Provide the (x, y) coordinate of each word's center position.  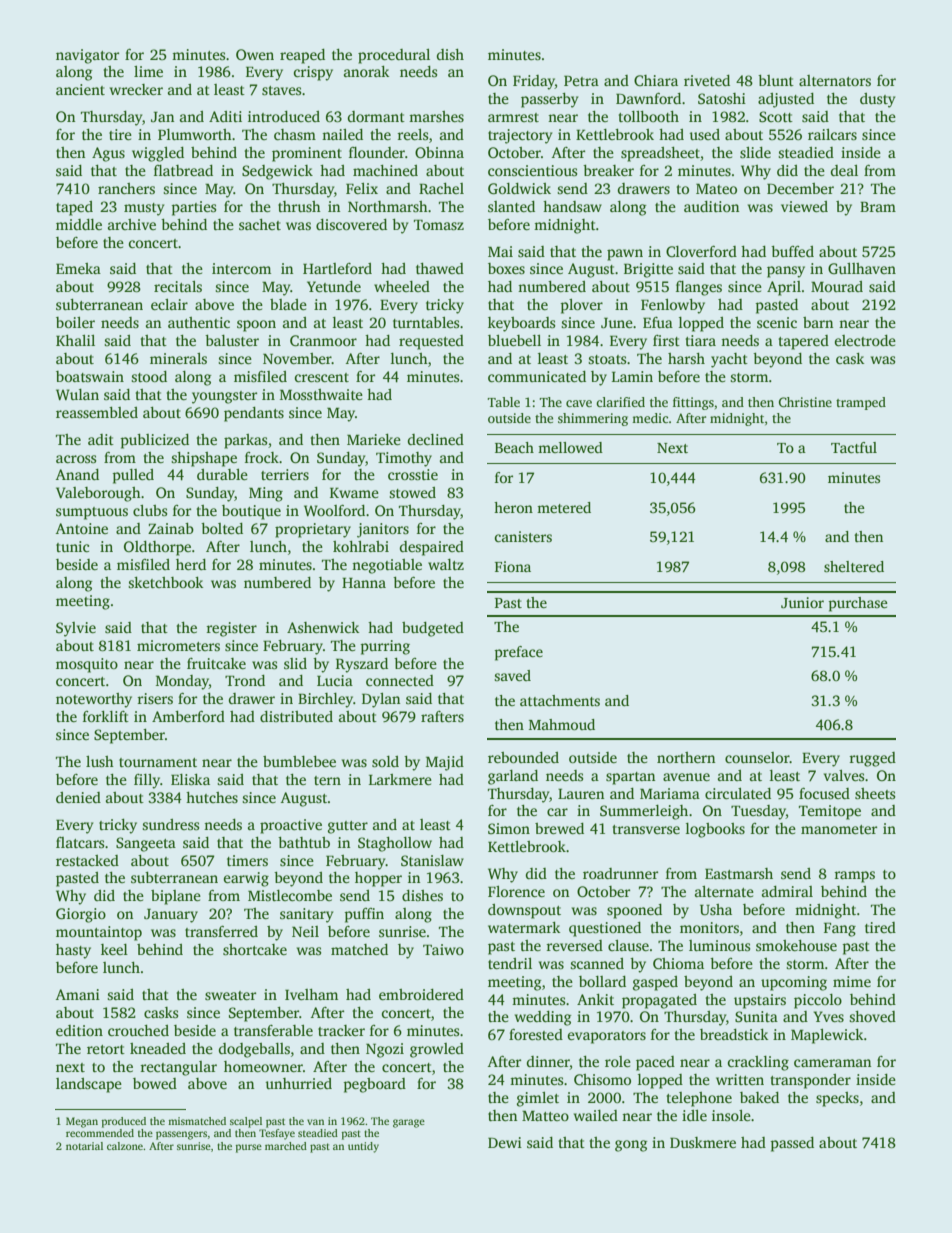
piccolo (818, 1001)
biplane (176, 897)
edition (79, 1030)
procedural (394, 56)
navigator (87, 56)
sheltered (854, 566)
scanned (597, 963)
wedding (543, 1018)
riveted (707, 80)
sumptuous (92, 513)
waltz (446, 564)
